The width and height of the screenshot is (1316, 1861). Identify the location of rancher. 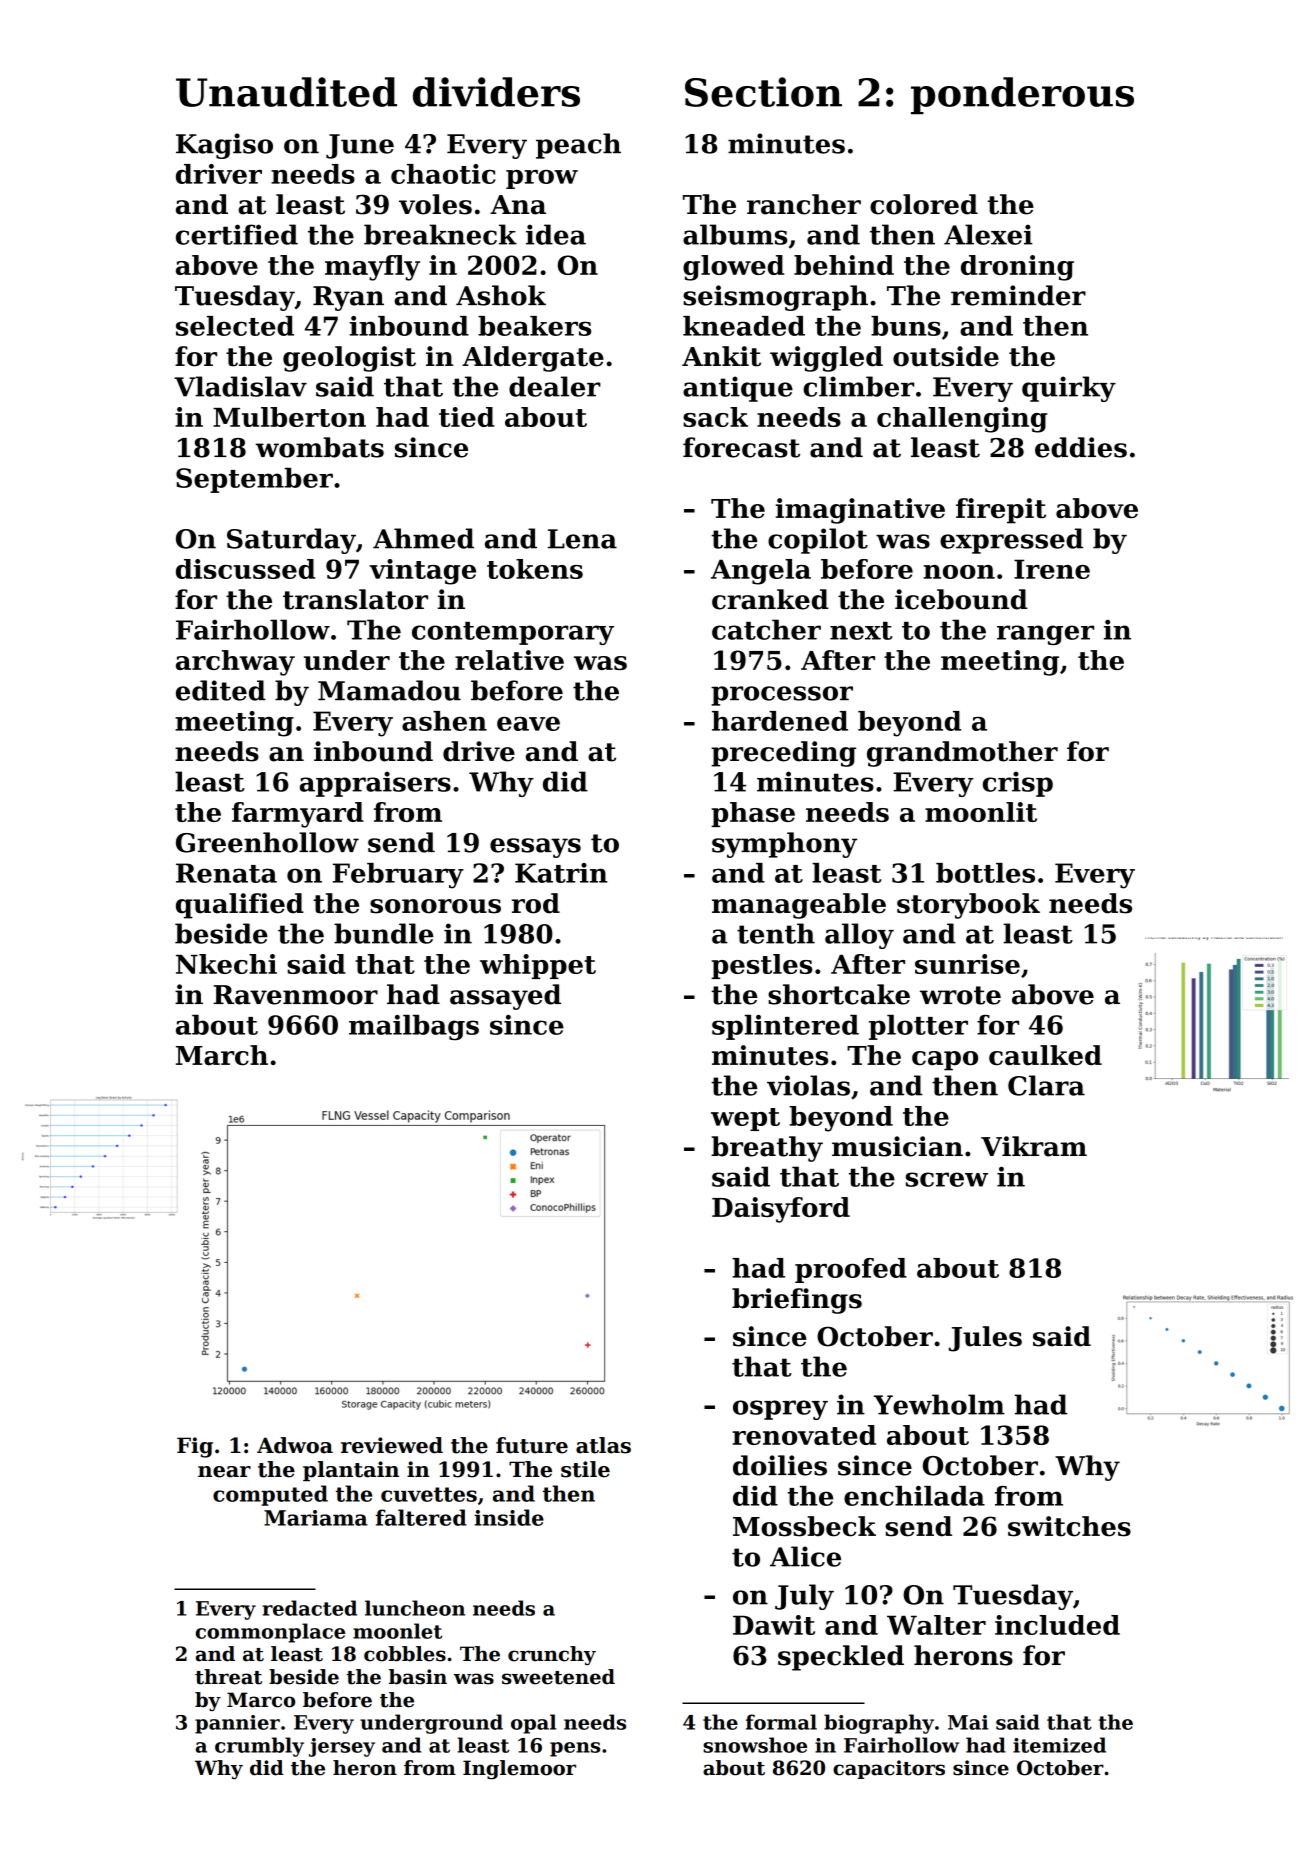
(804, 204).
